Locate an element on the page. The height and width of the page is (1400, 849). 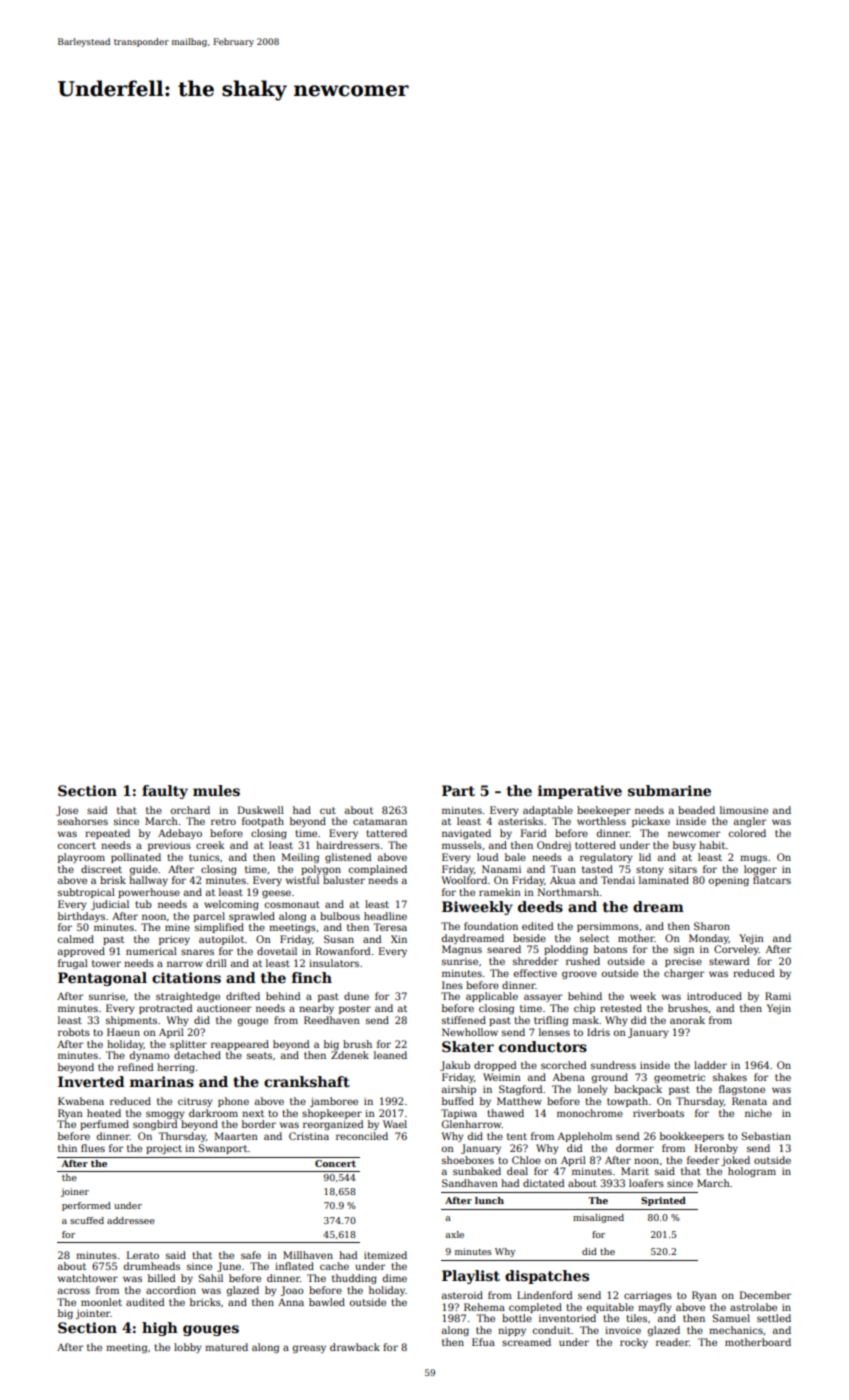
December is located at coordinates (765, 1295).
